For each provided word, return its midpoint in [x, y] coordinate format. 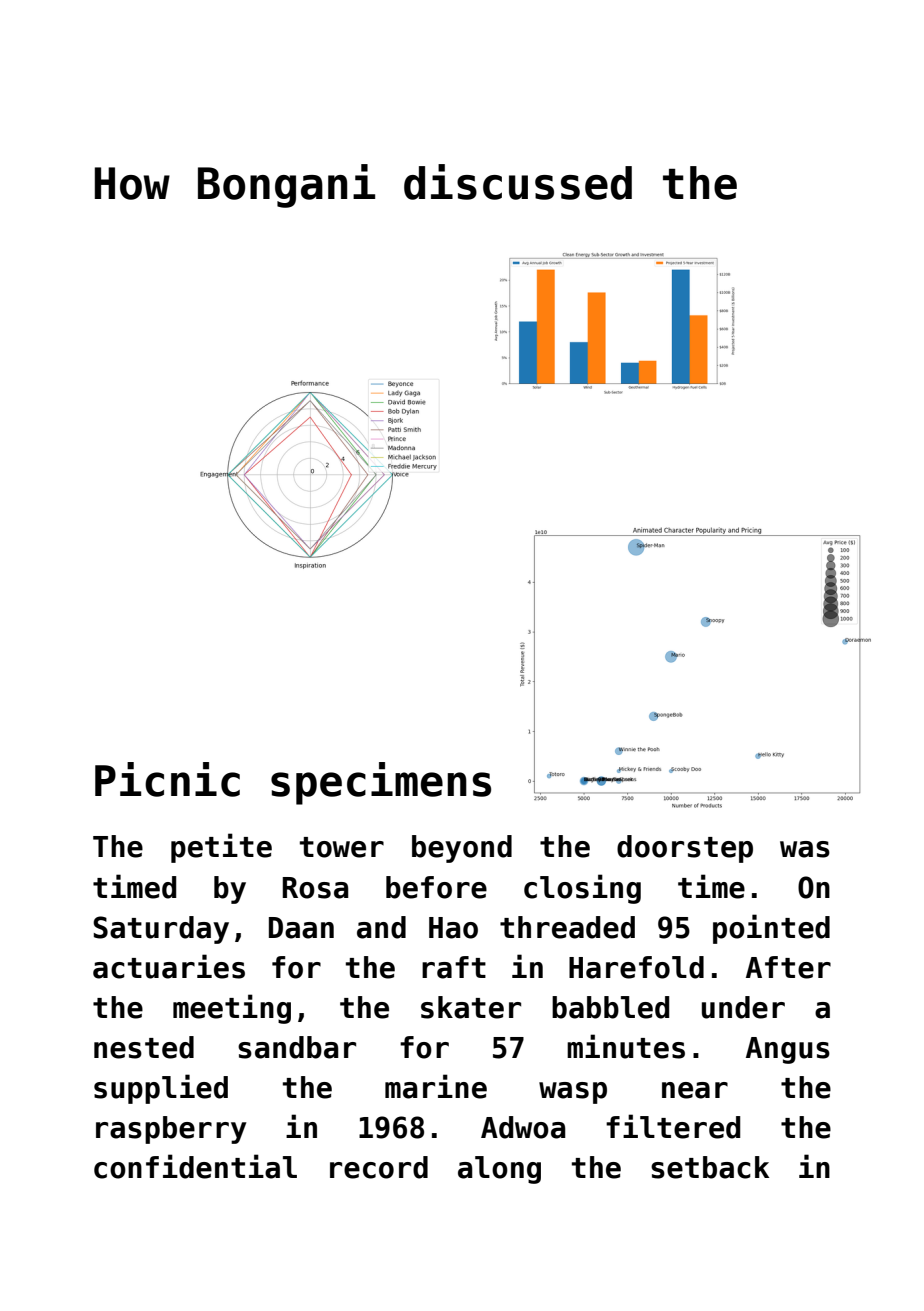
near [695, 1090]
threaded [567, 927]
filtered [673, 1126]
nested [144, 1047]
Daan [301, 928]
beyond [462, 849]
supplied [161, 1089]
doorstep [685, 849]
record [379, 1167]
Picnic [167, 779]
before [436, 887]
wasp [573, 1093]
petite [221, 848]
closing [582, 889]
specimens [381, 783]
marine [436, 1086]
